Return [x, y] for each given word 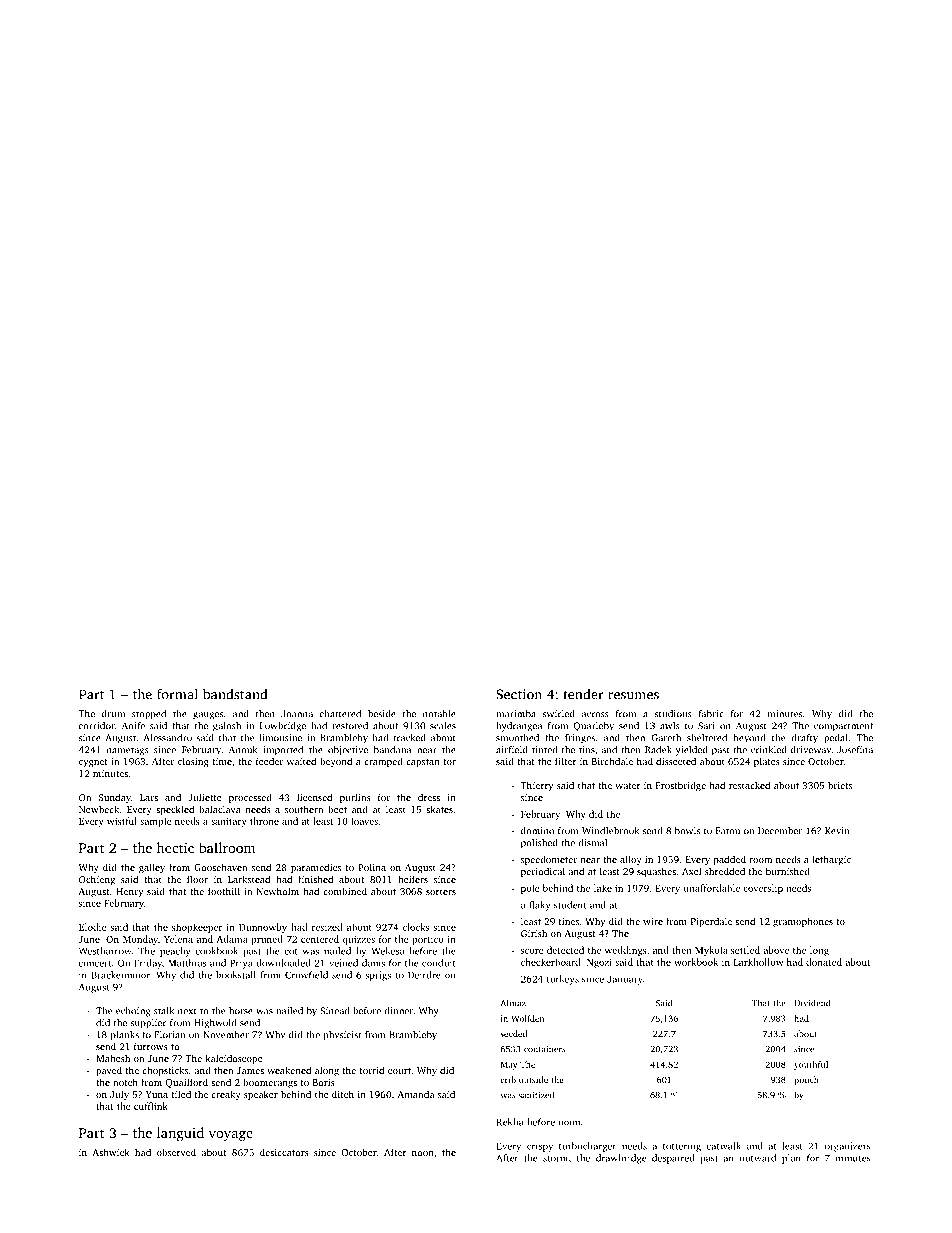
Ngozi [599, 963]
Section [519, 694]
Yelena [178, 939]
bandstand [235, 694]
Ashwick [110, 1152]
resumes [633, 696]
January [625, 980]
